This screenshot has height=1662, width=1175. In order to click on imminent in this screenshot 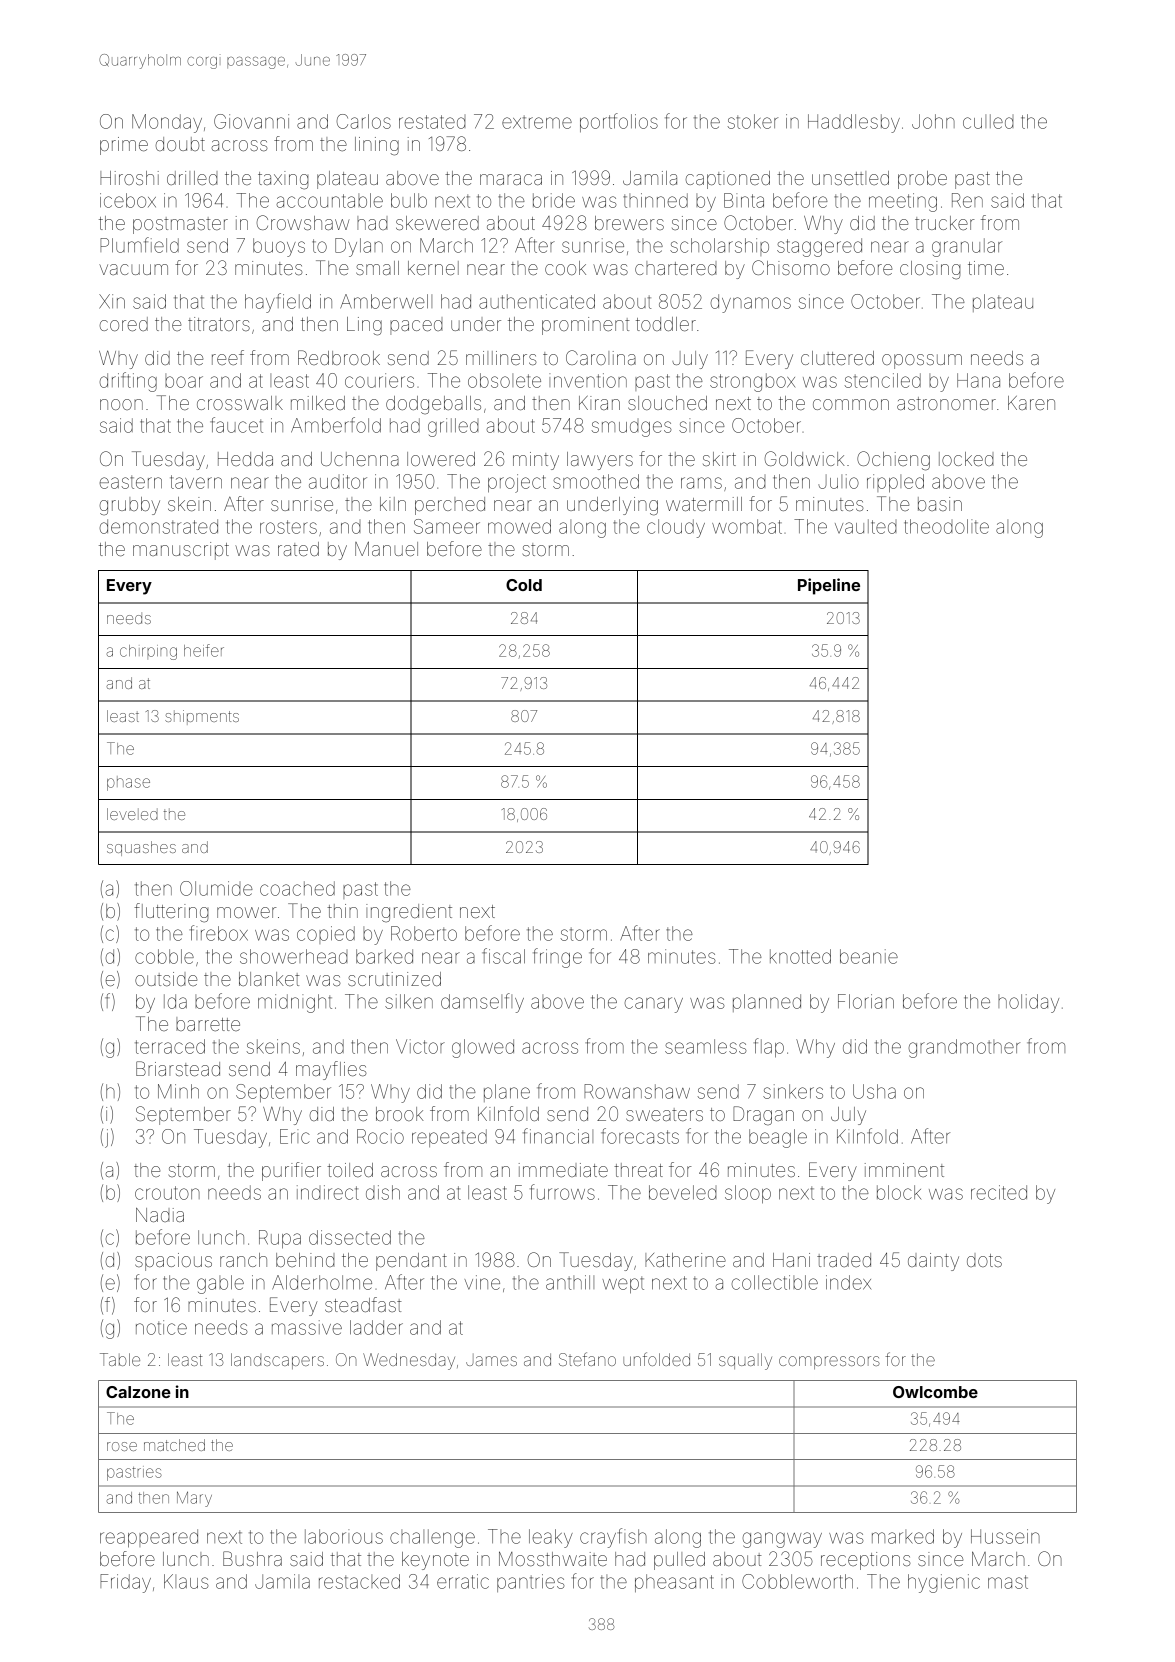, I will do `click(904, 1170)`.
